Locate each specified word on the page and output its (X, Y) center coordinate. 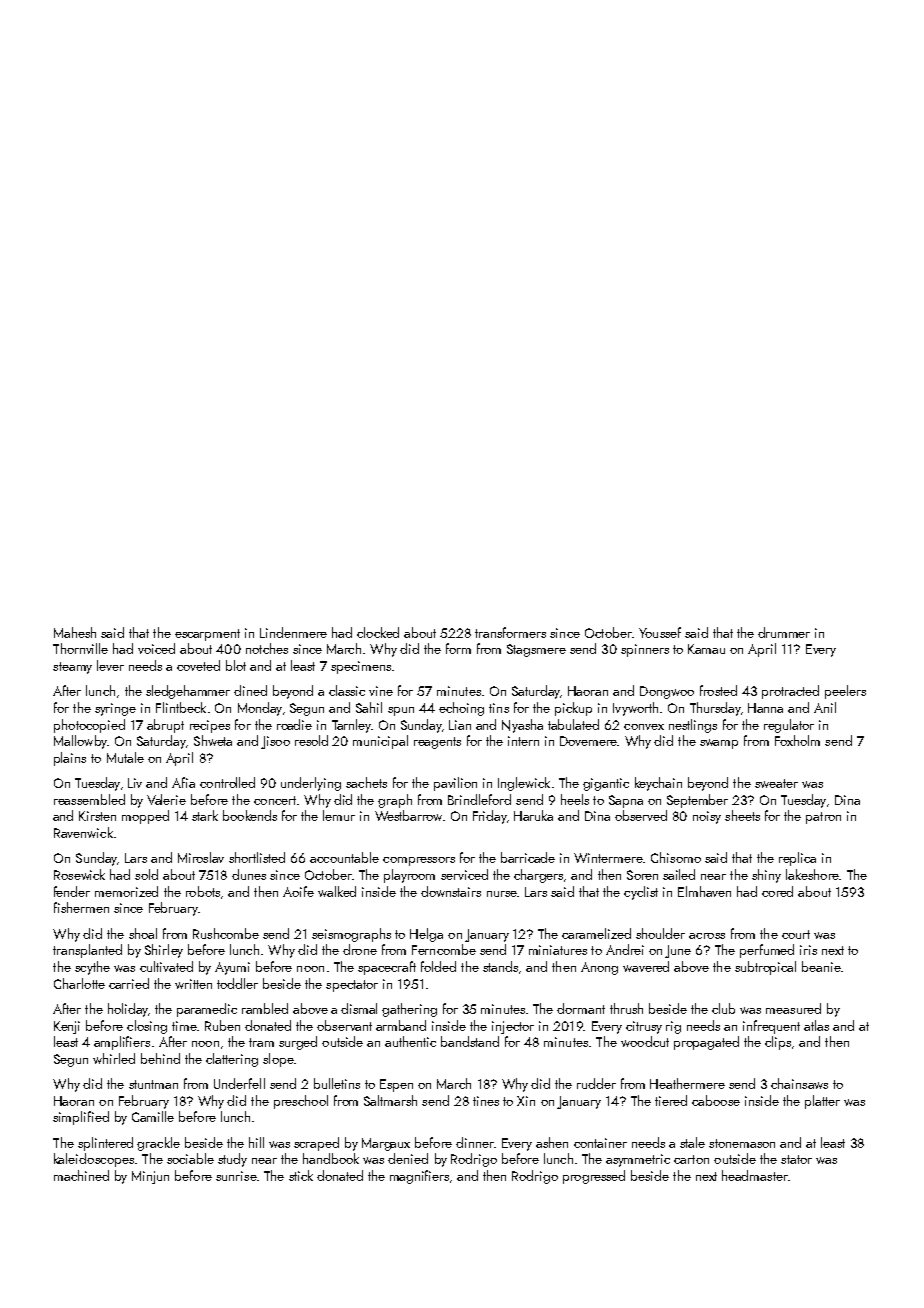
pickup (573, 709)
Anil (825, 707)
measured (793, 1008)
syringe (115, 709)
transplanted (87, 951)
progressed (594, 1177)
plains (70, 759)
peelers (845, 692)
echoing (461, 709)
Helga (426, 935)
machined (81, 1175)
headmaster (755, 1175)
